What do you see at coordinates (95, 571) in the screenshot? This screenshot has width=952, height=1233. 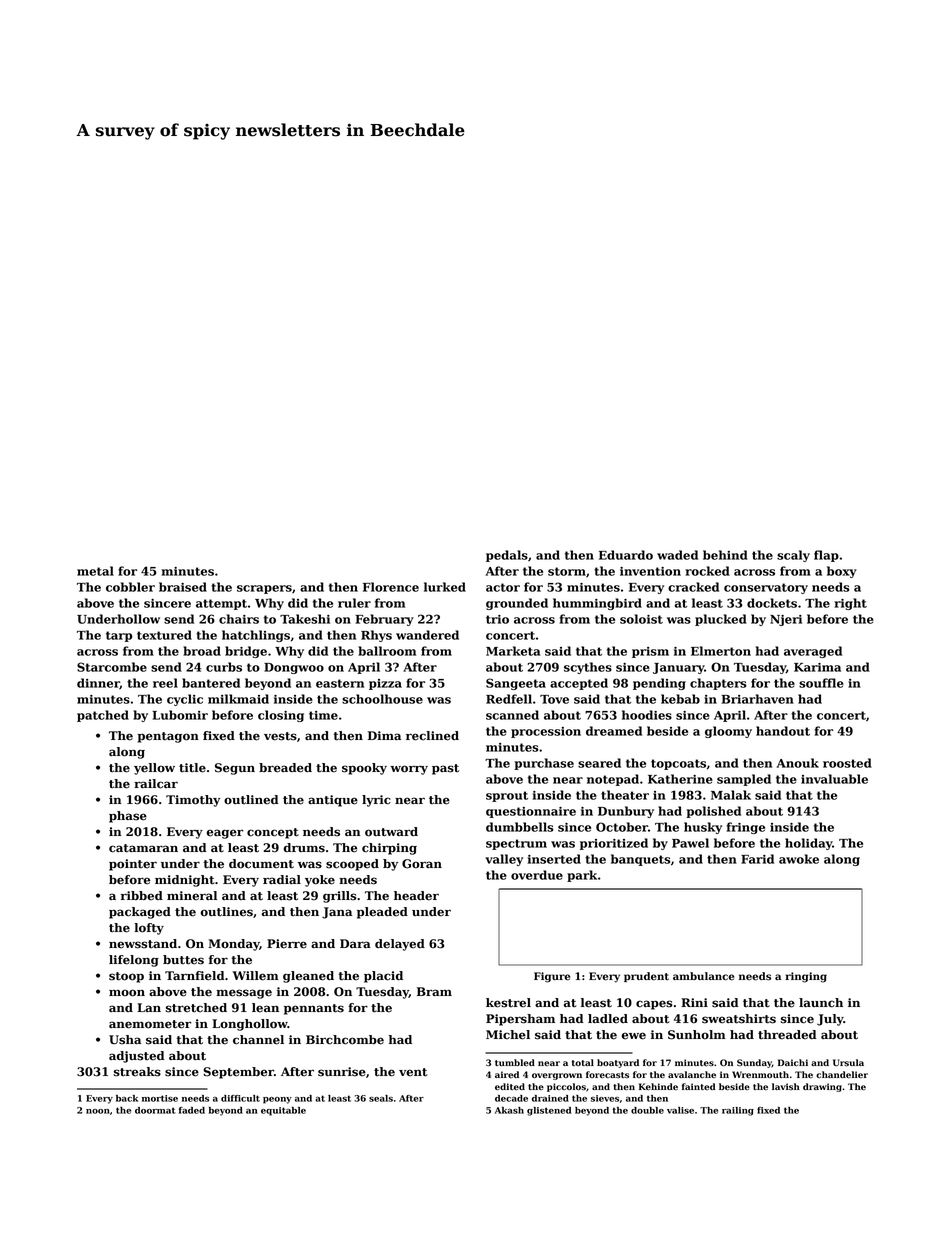 I see `metal` at bounding box center [95, 571].
